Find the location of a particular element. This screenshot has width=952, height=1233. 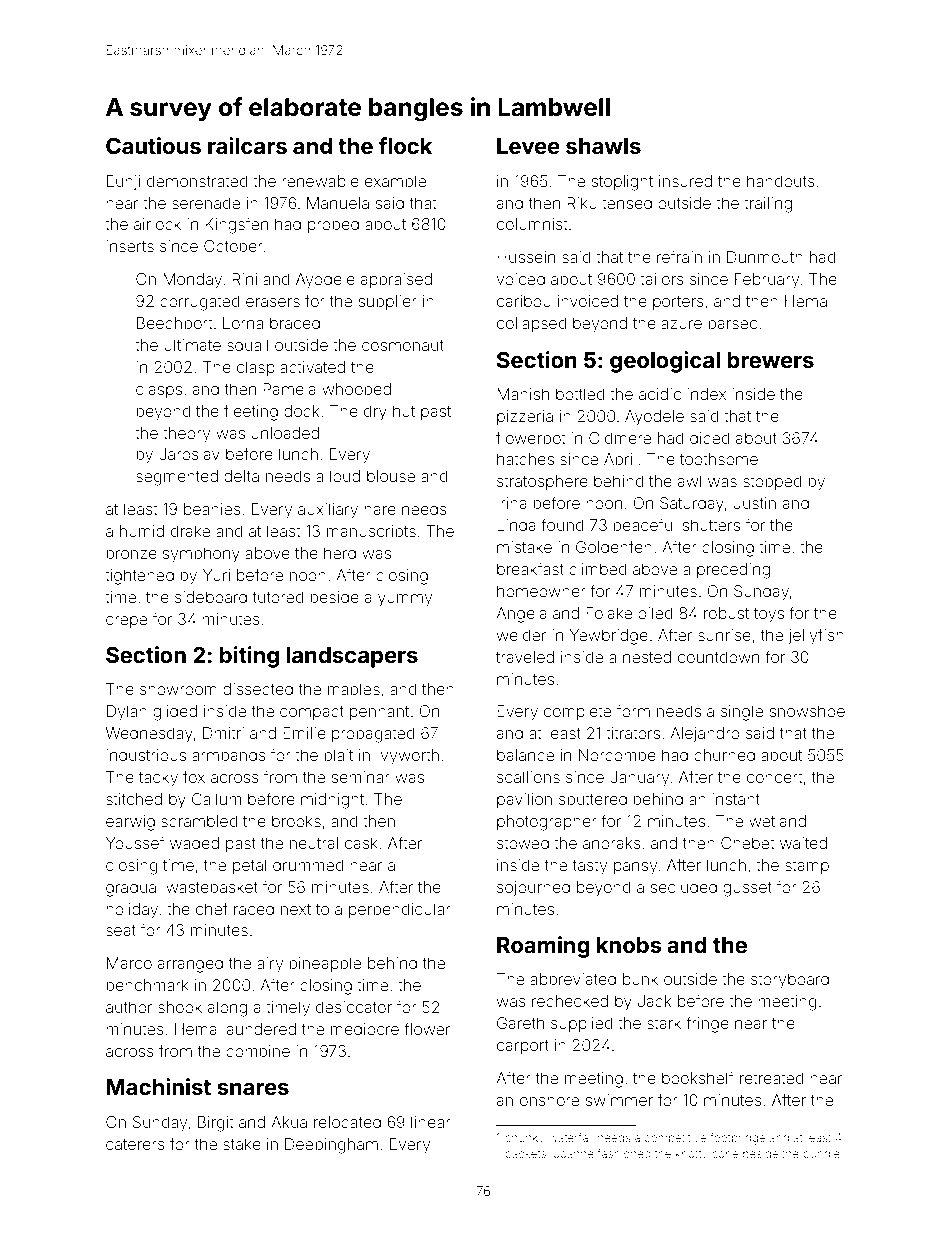

Cautious is located at coordinates (153, 145).
